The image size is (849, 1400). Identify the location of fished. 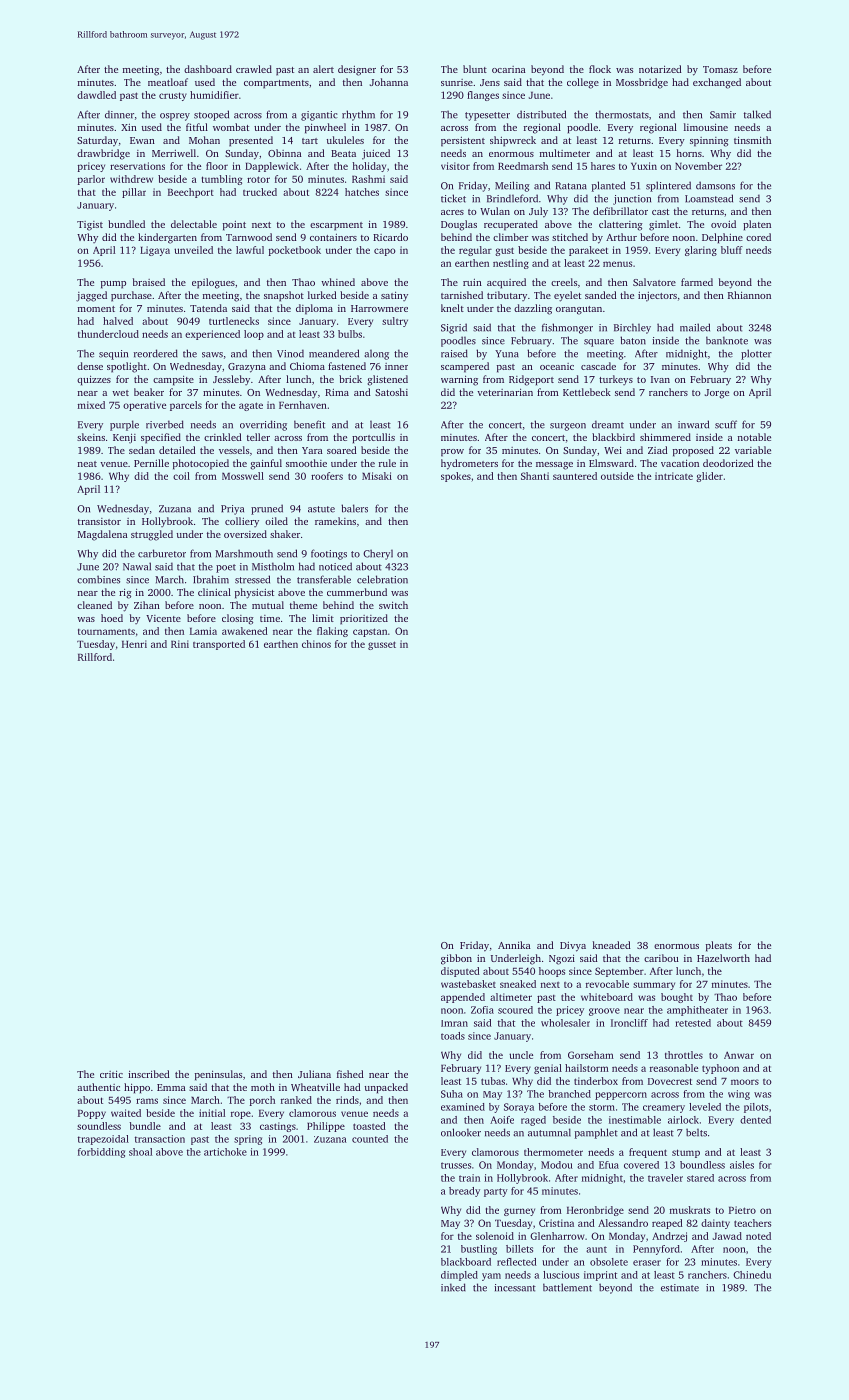
(350, 1074).
